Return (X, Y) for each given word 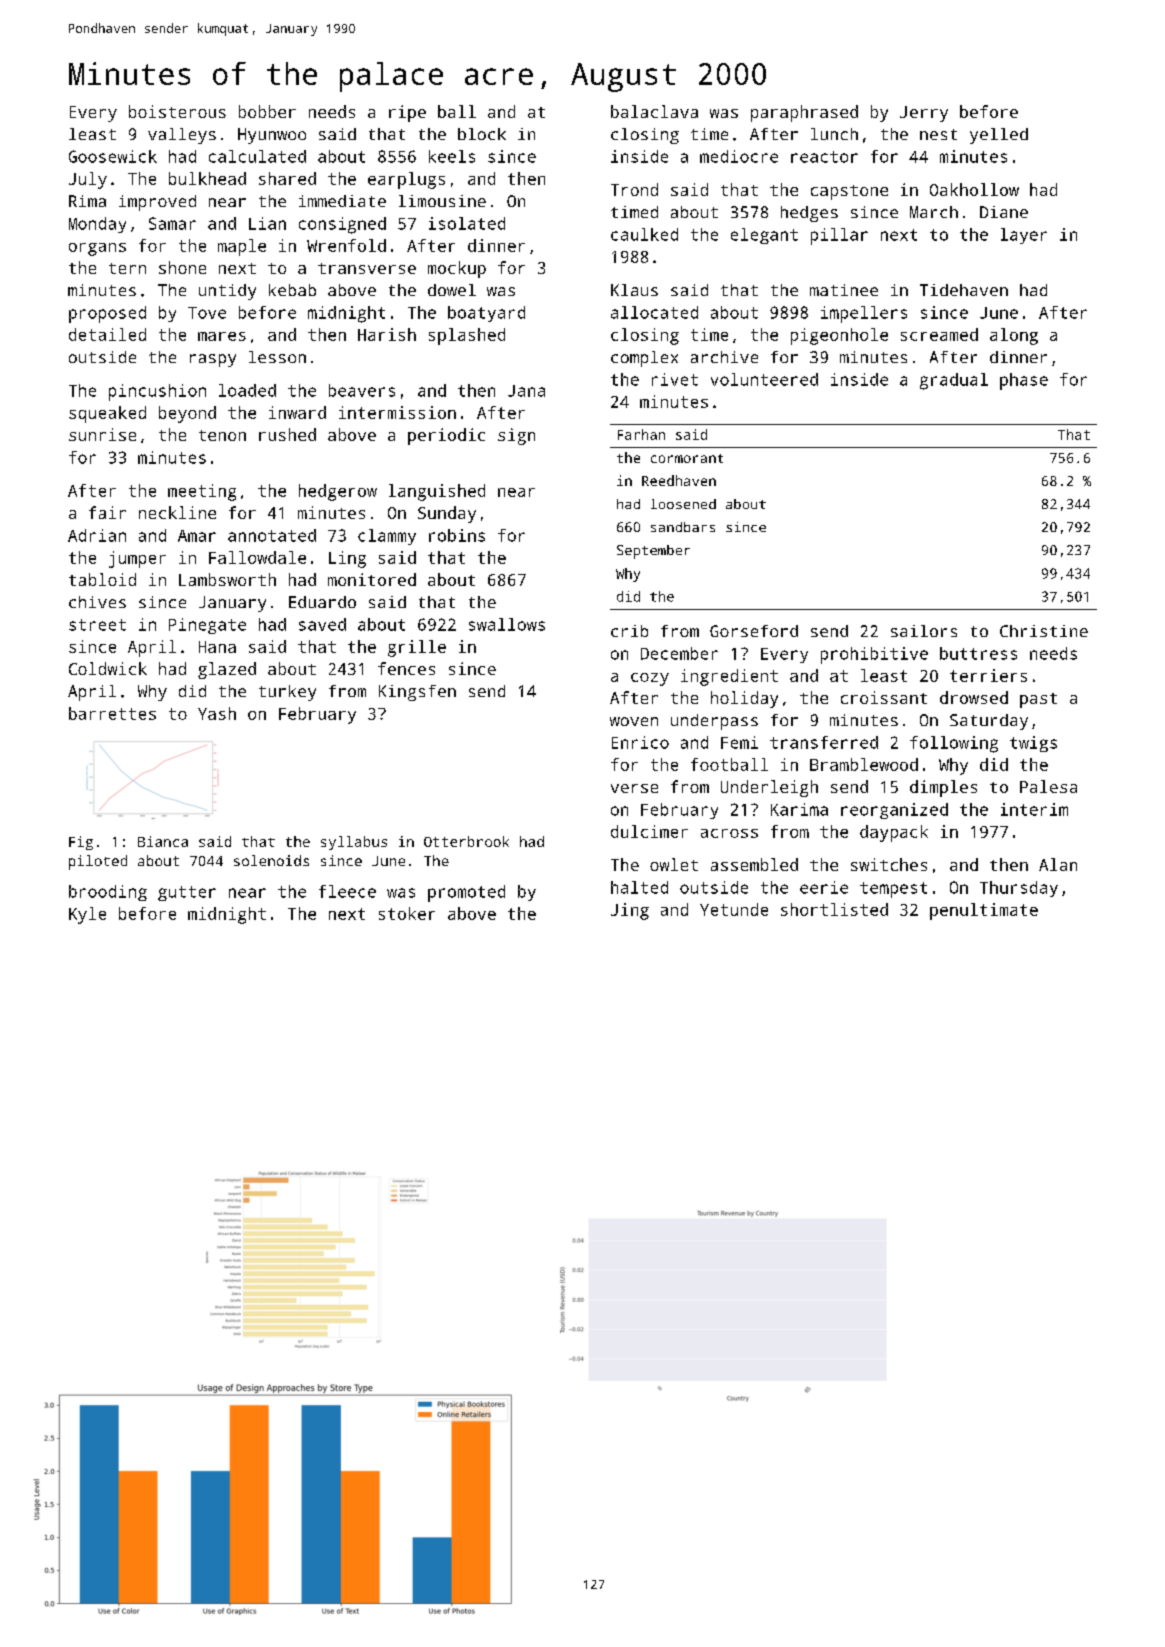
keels (452, 156)
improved (157, 203)
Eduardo (322, 602)
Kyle (87, 915)
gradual (954, 381)
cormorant (687, 458)
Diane (1004, 212)
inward (297, 412)
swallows (507, 624)
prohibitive (874, 655)
